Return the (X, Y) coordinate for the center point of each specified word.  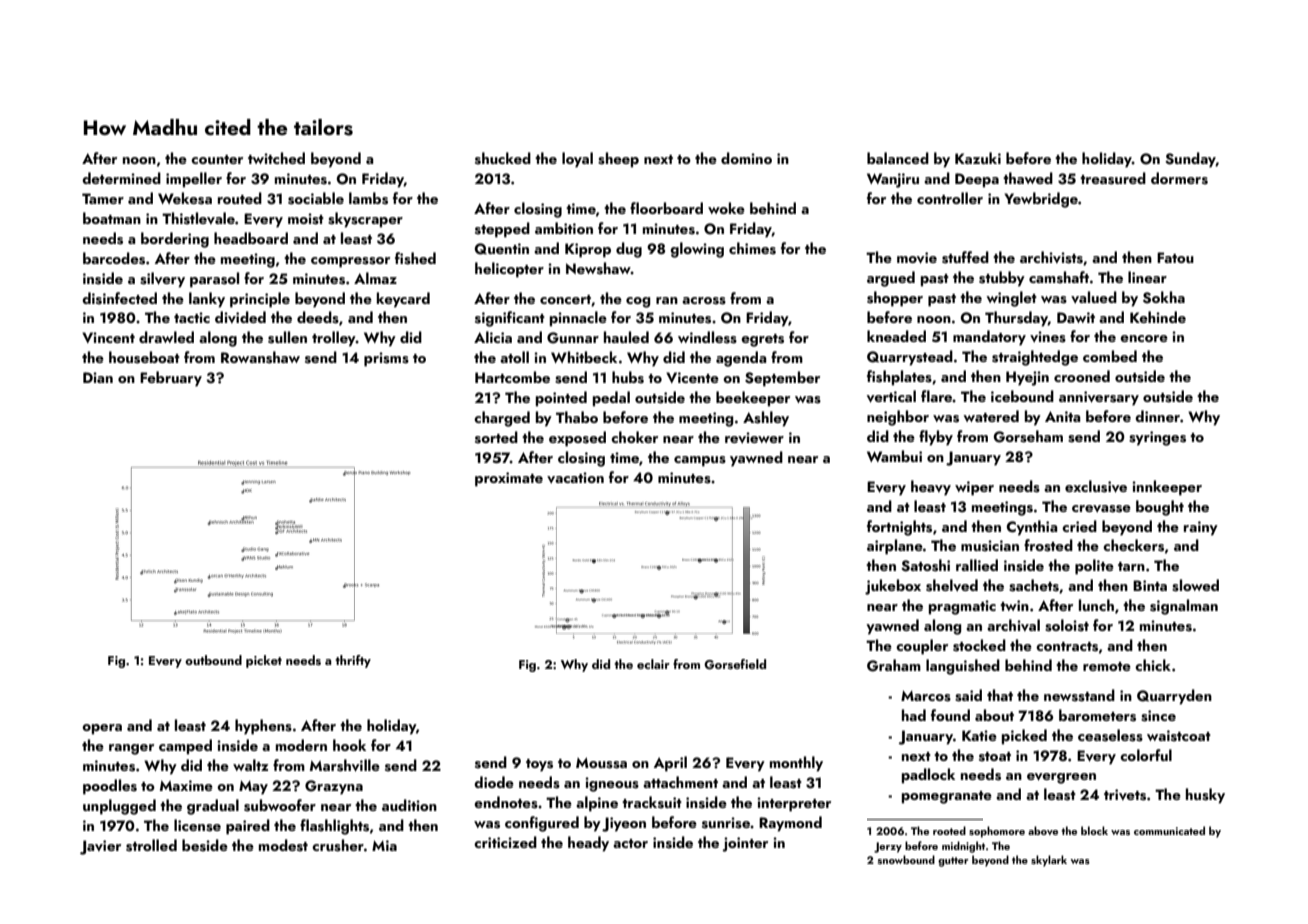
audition (409, 805)
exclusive (1096, 486)
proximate (509, 479)
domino (746, 158)
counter (217, 159)
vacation (575, 478)
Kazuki (978, 158)
